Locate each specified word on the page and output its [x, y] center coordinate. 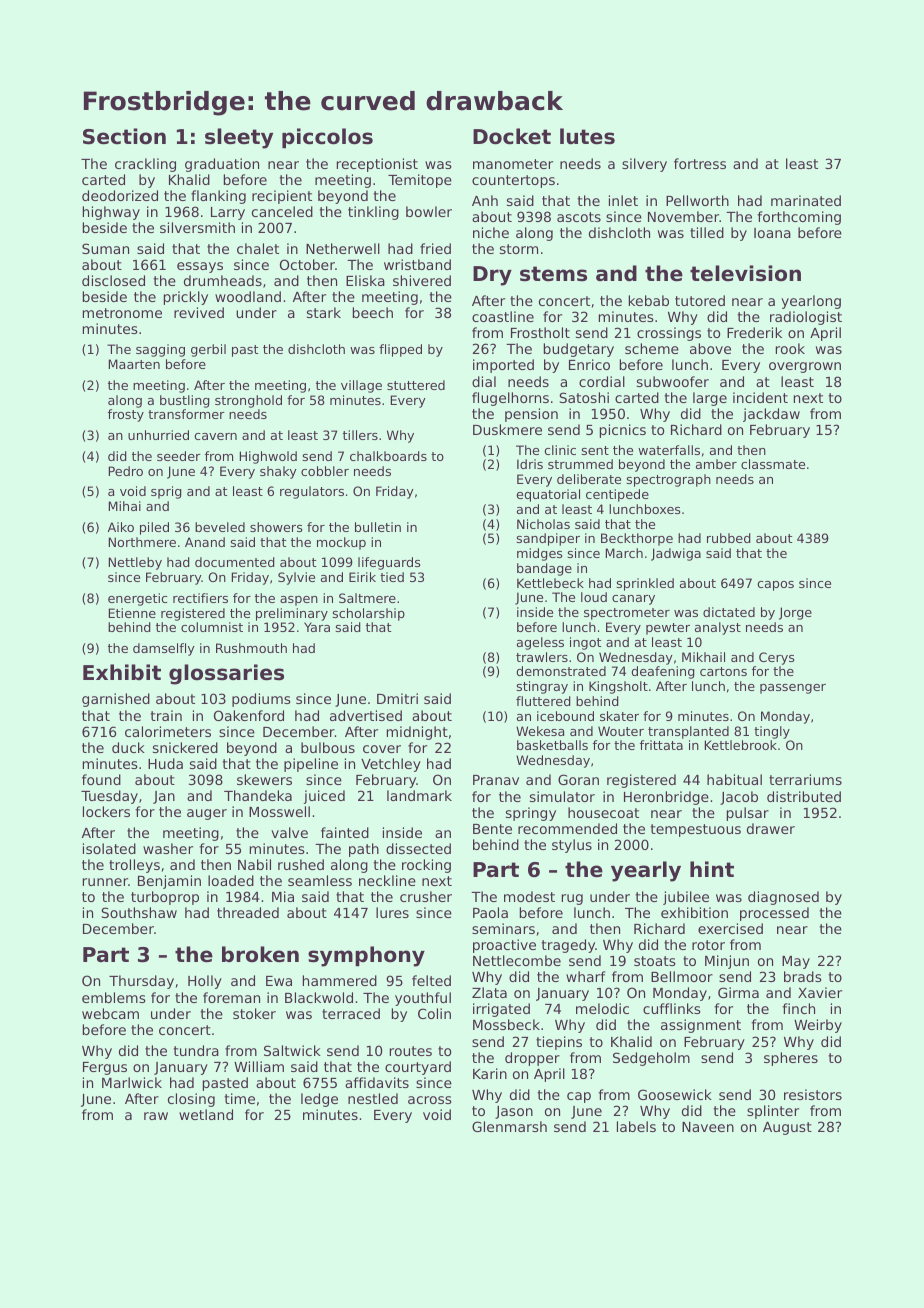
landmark [419, 795]
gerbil [208, 350]
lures [392, 912]
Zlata [489, 992]
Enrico [589, 364]
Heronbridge [666, 798]
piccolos [327, 138]
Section [124, 136]
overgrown [805, 367]
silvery [644, 165]
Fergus [105, 1068]
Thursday [141, 982]
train [166, 715]
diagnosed [783, 898]
